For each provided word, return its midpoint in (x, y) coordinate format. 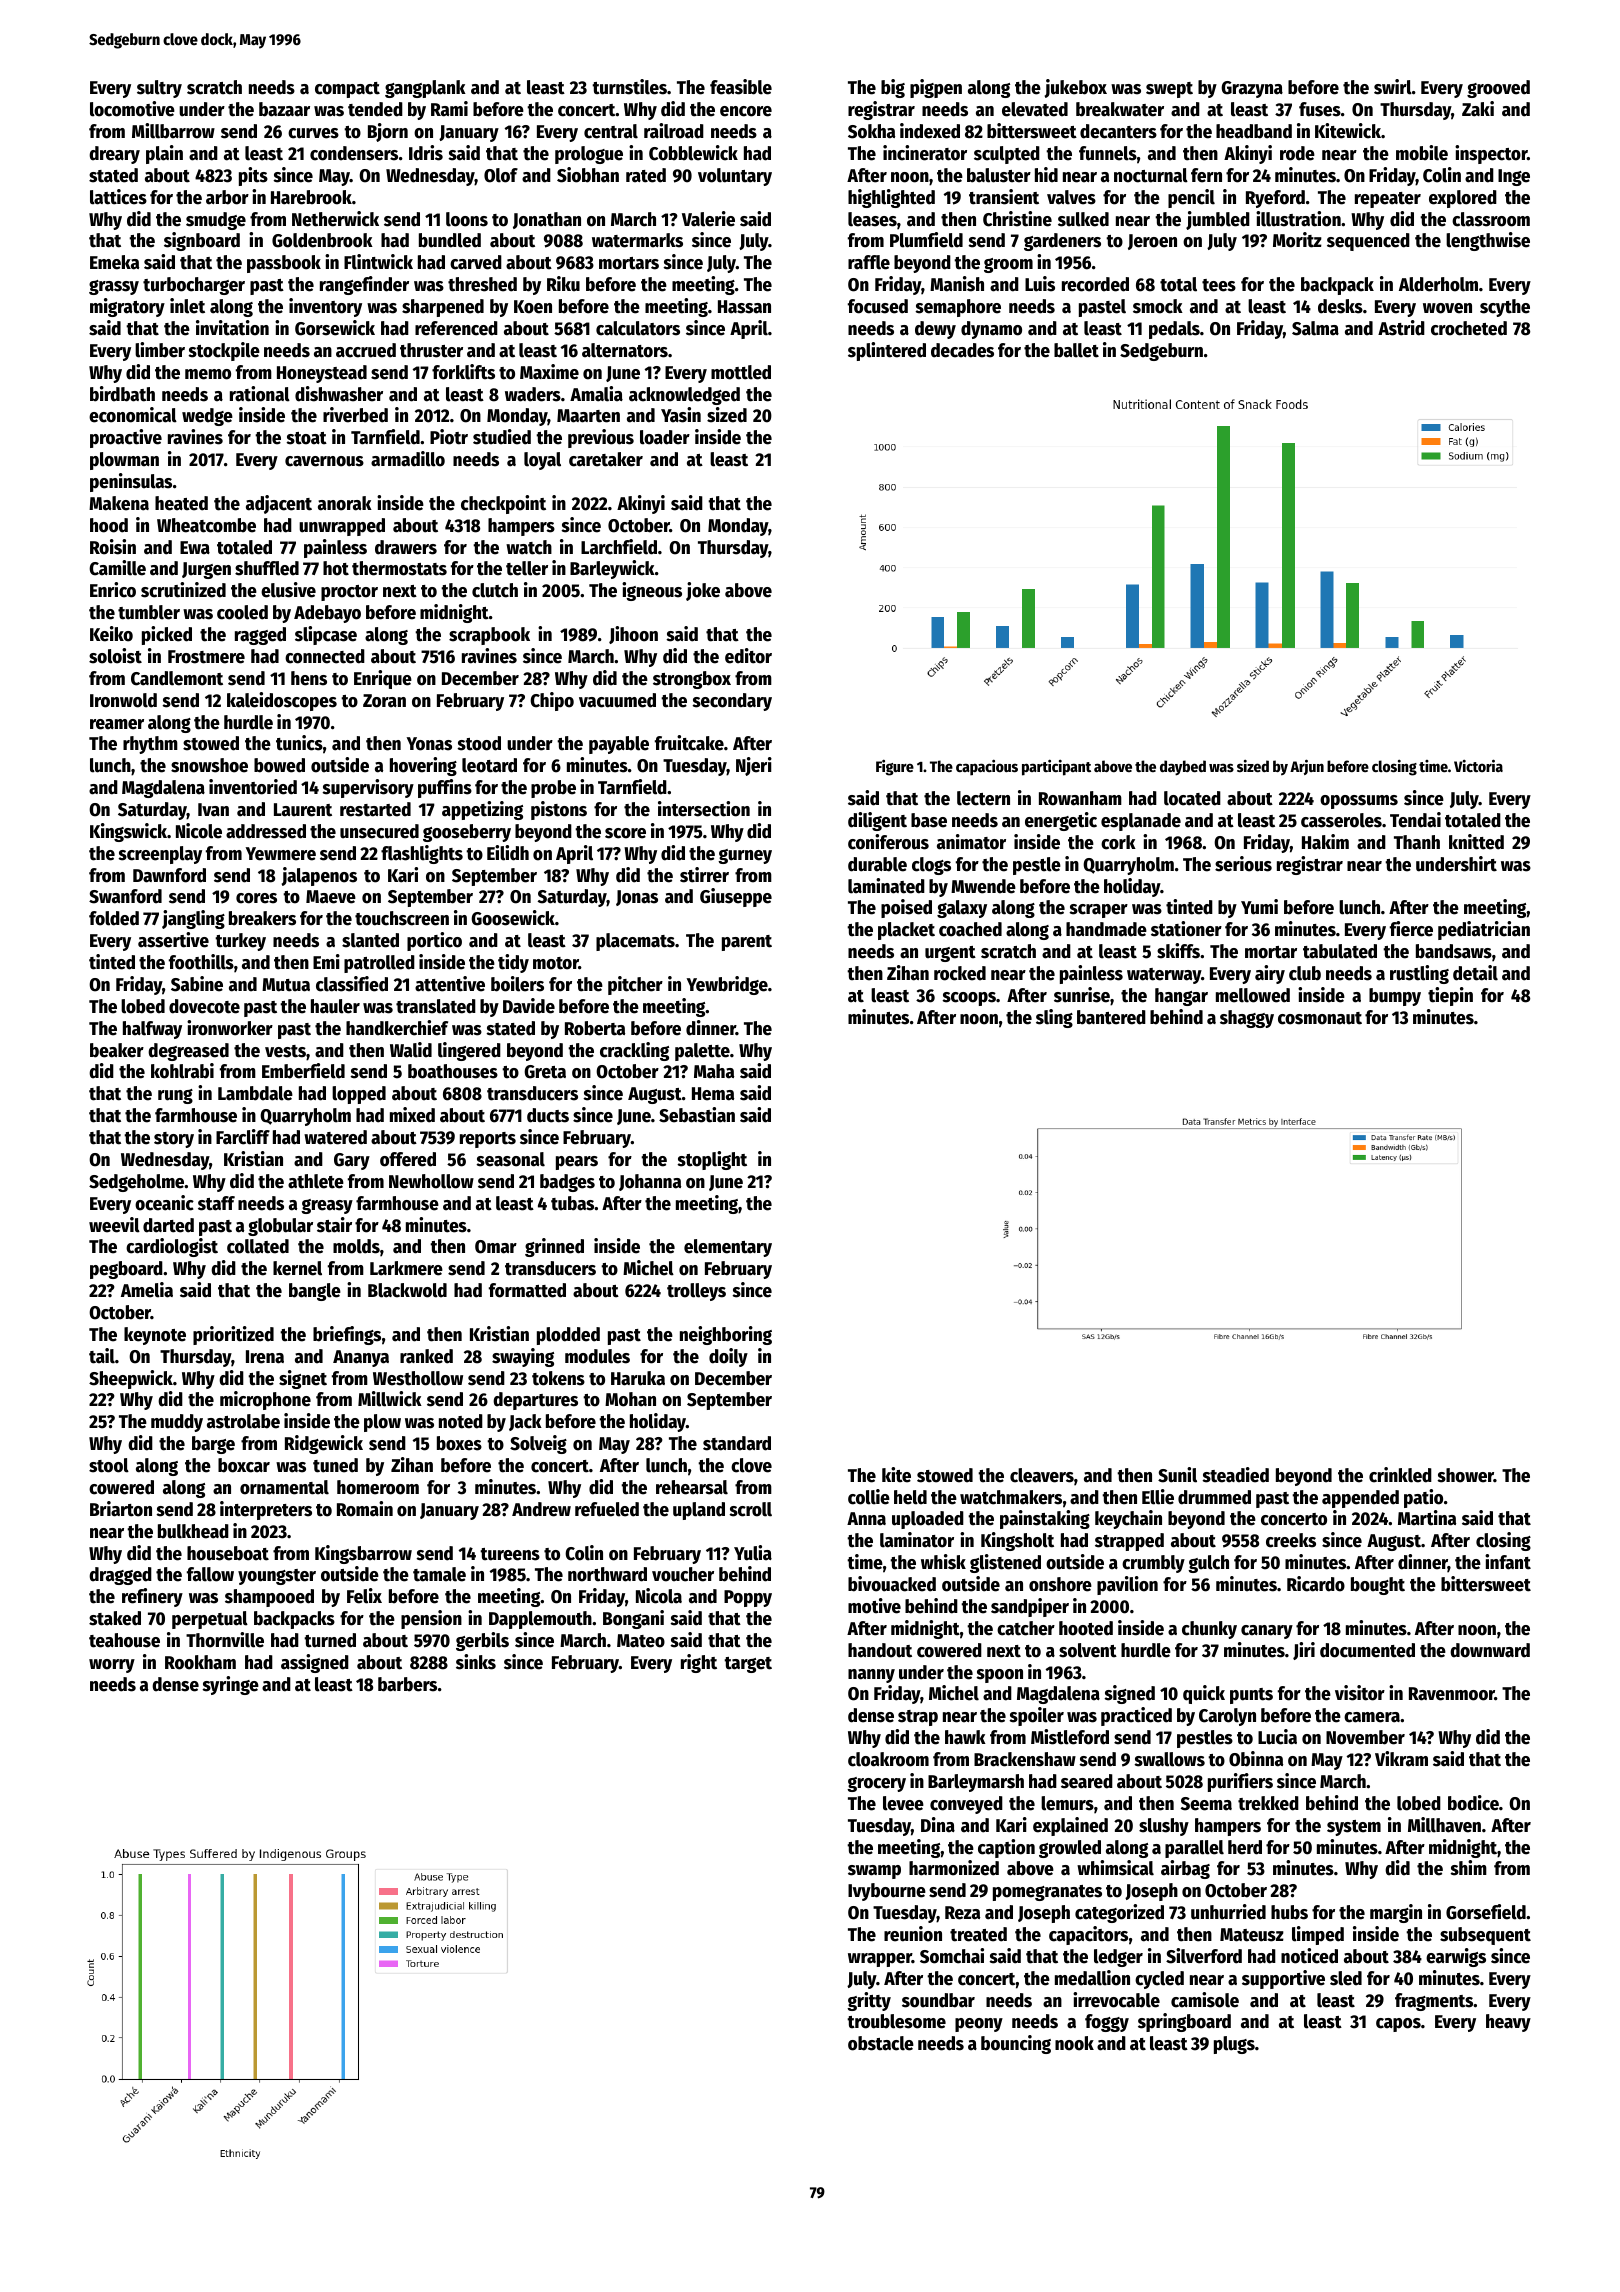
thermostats (399, 568)
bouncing (1016, 2044)
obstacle (881, 2043)
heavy (1508, 2023)
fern (1206, 175)
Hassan (744, 307)
